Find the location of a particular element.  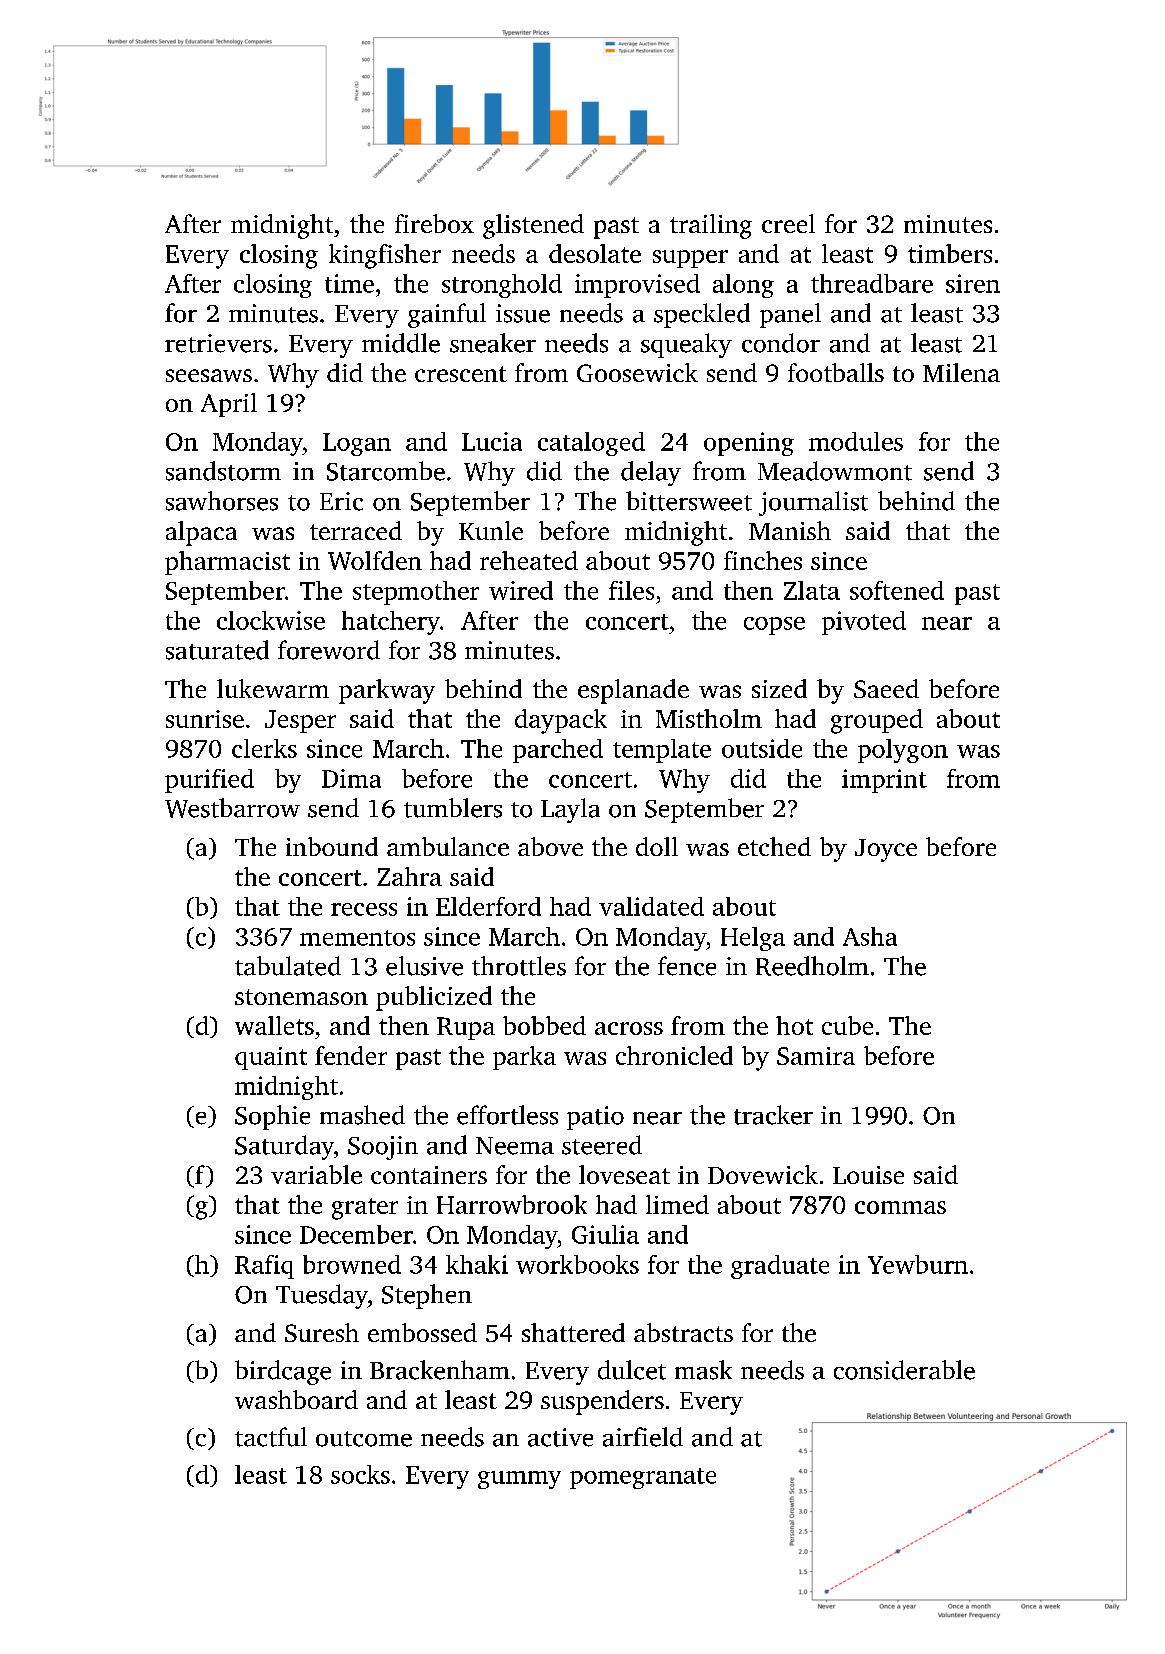

Harrowbrook is located at coordinates (512, 1204).
